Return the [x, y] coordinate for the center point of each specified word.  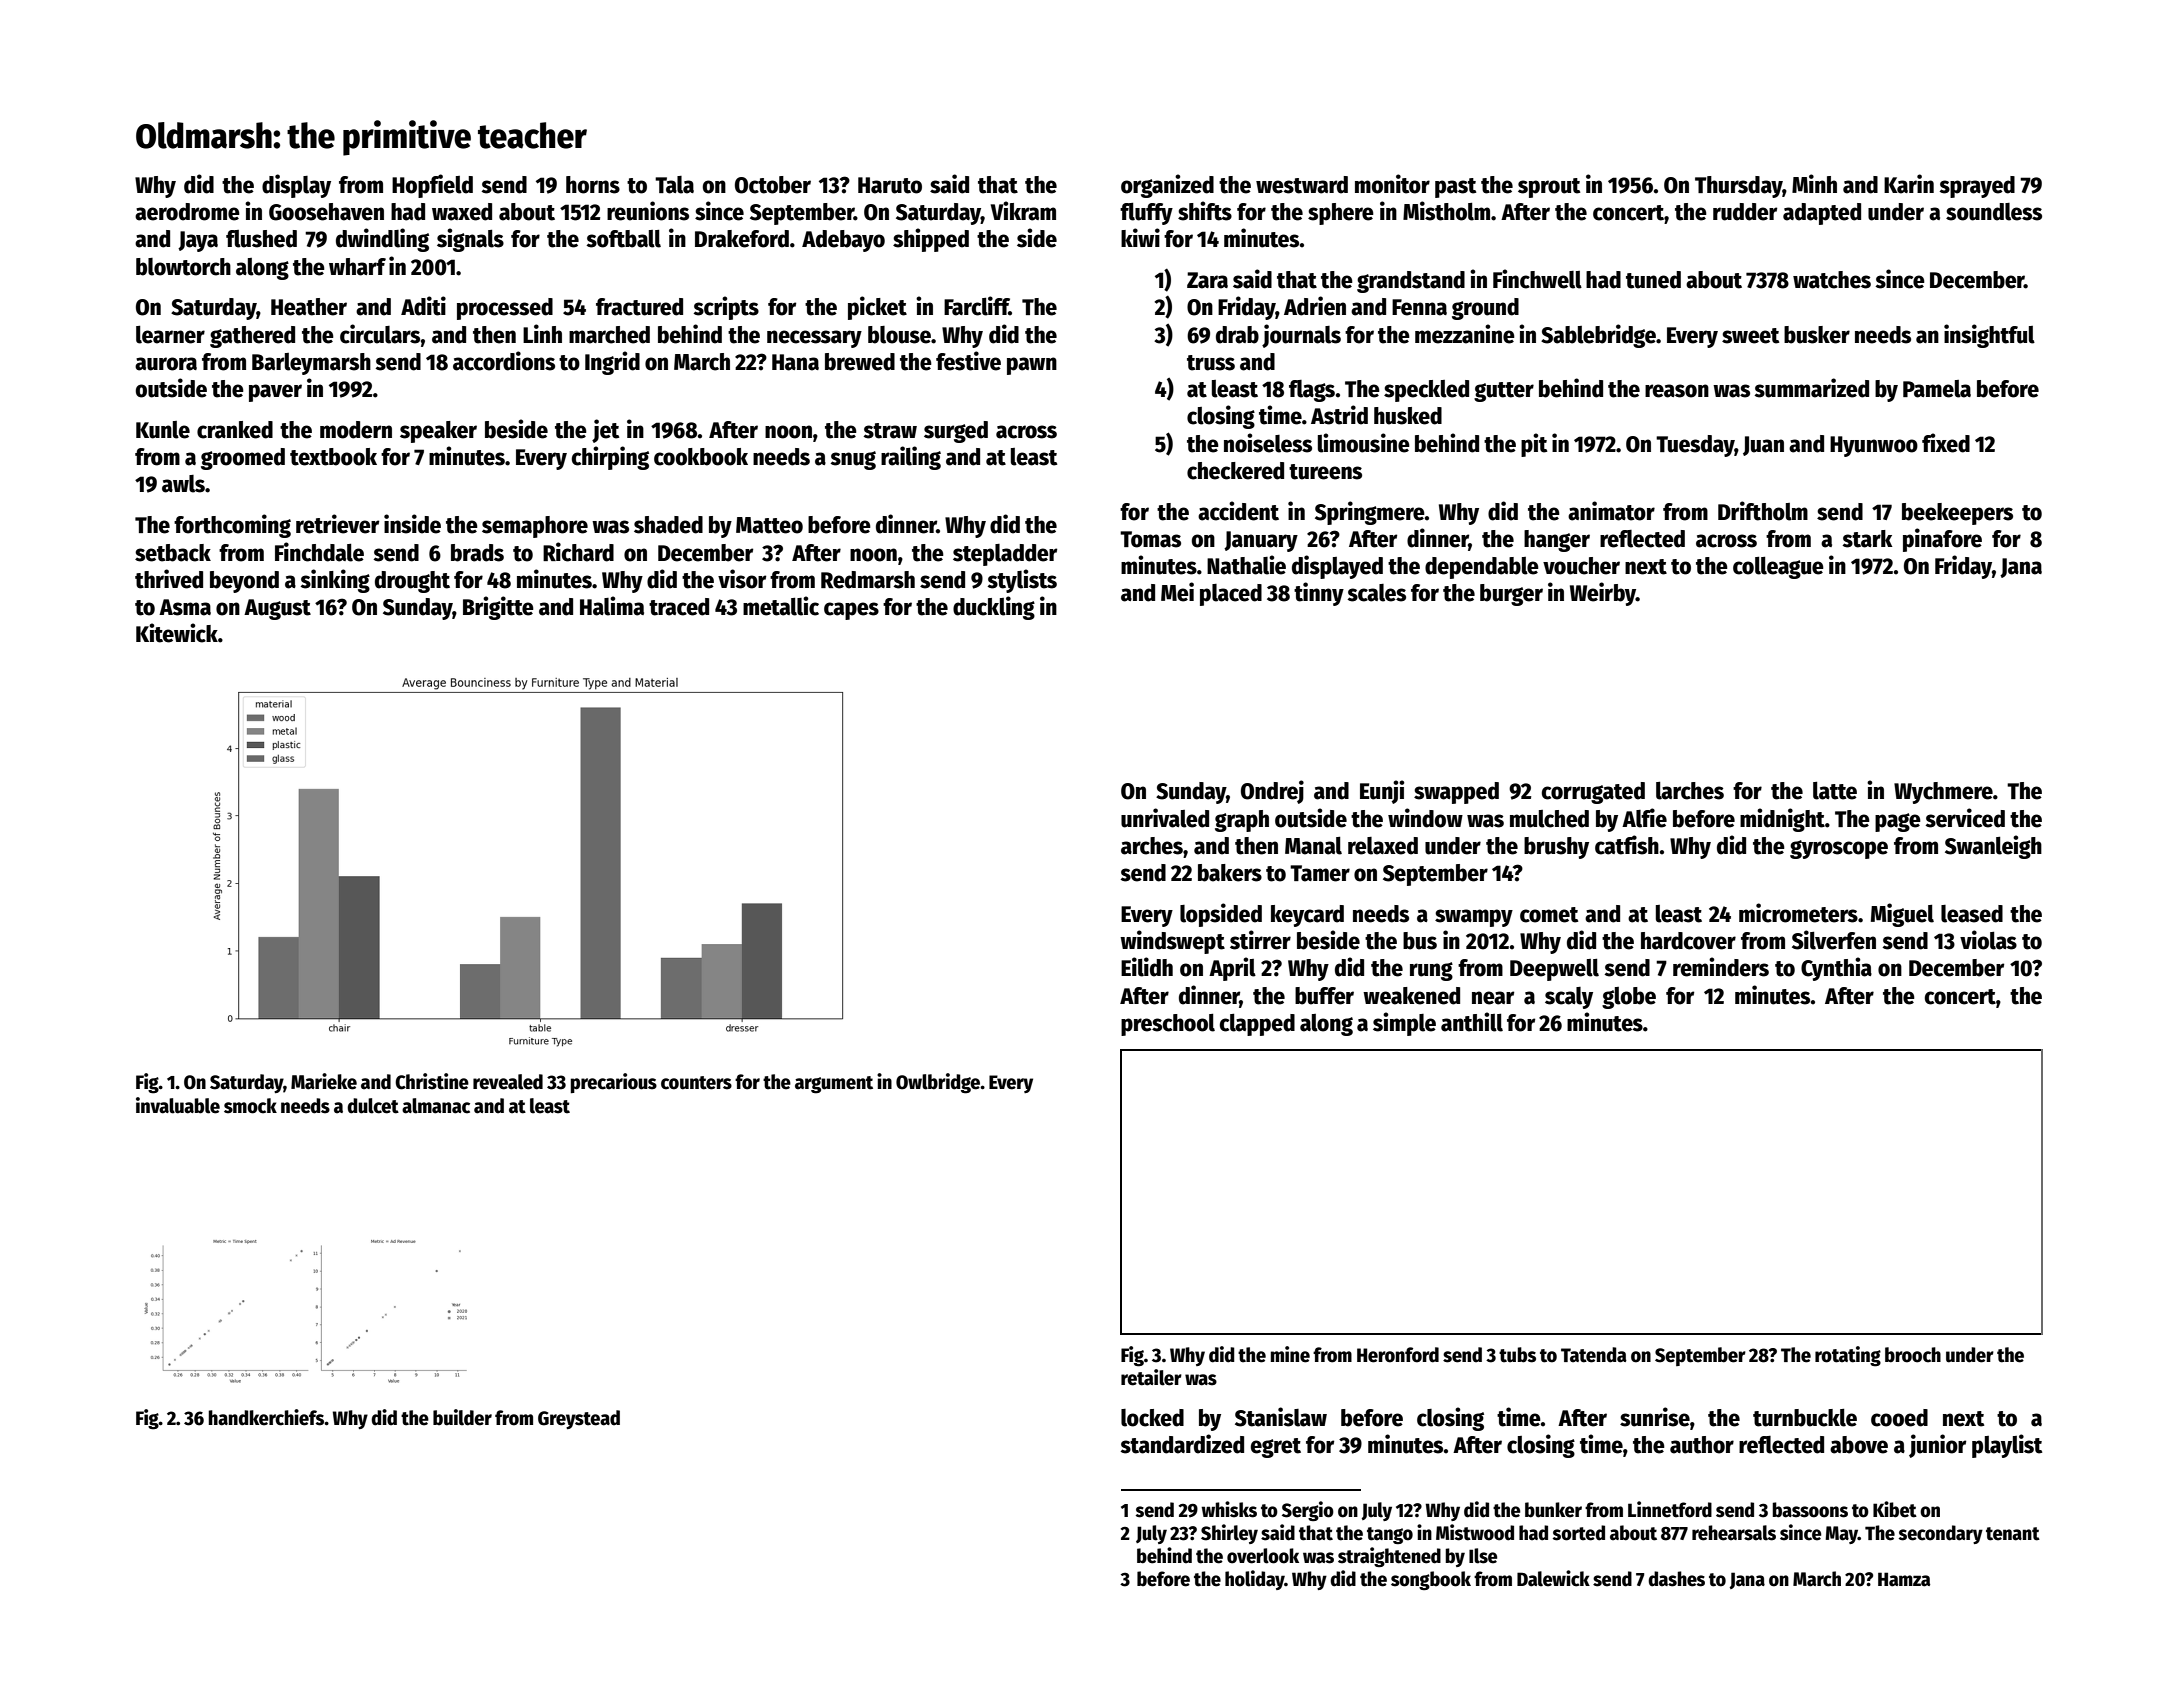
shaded [668, 525]
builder [462, 1417]
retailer [1151, 1377]
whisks [1229, 1509]
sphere [1341, 214]
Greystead [579, 1419]
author [1702, 1445]
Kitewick [177, 633]
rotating [1848, 1356]
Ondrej [1272, 792]
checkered [1235, 471]
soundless [1994, 212]
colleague [1778, 568]
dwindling [382, 240]
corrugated [1593, 793]
